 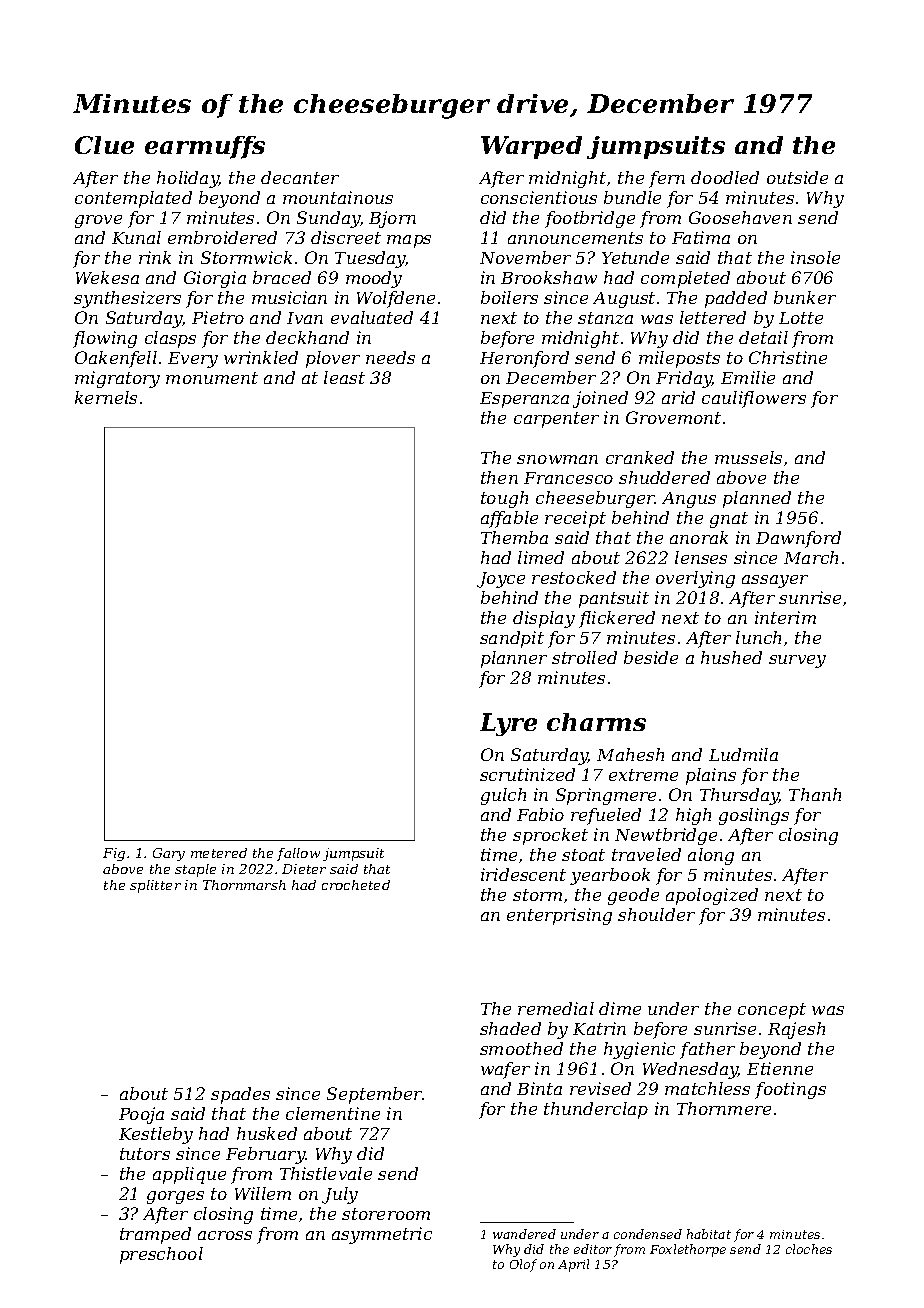 What do you see at coordinates (797, 177) in the page?
I see `outside` at bounding box center [797, 177].
